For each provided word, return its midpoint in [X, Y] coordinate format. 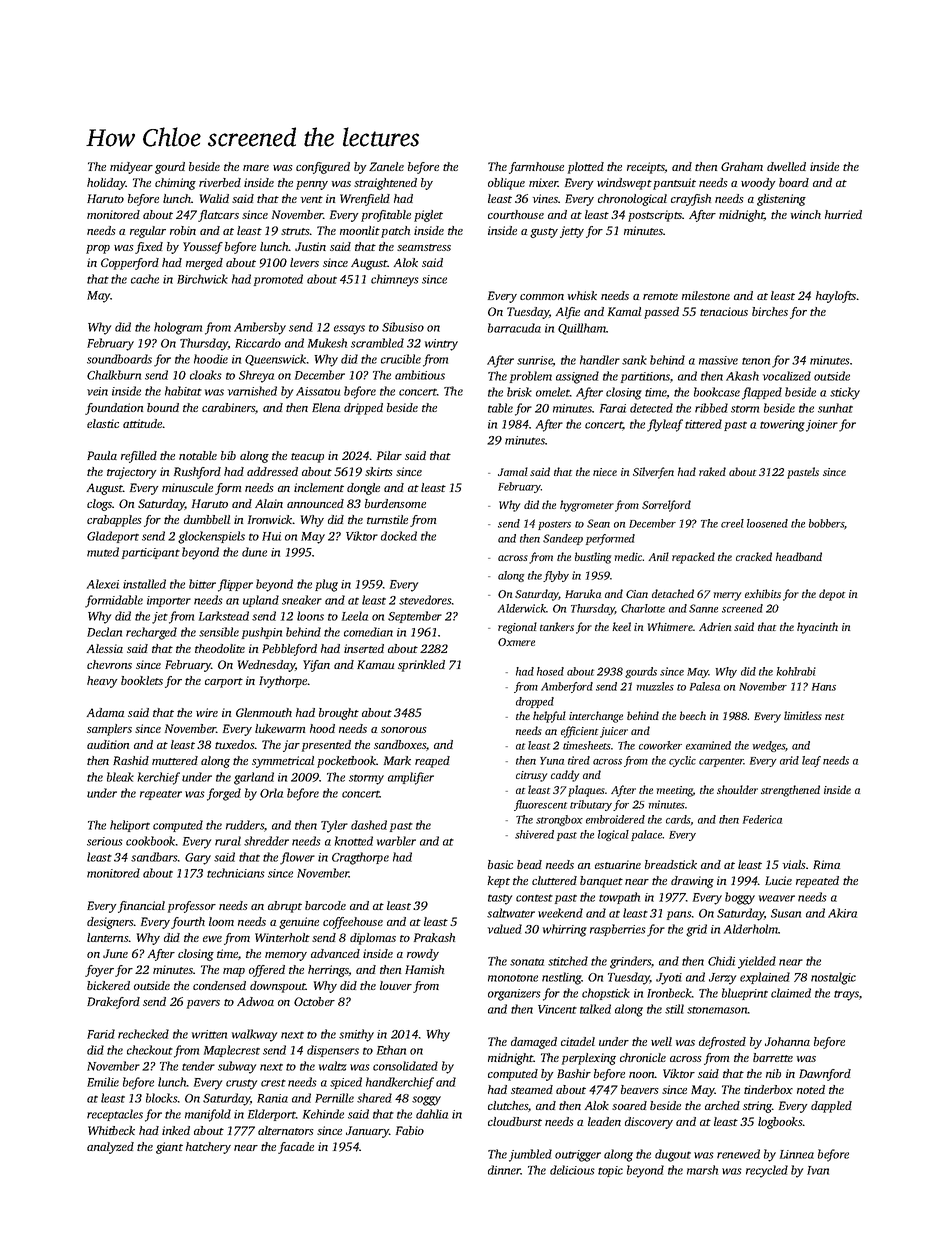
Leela [355, 616]
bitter [202, 584]
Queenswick [276, 360]
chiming [175, 184]
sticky [845, 393]
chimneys [395, 280]
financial [141, 907]
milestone [706, 295]
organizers [514, 995]
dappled [831, 1107]
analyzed [110, 1148]
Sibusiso [403, 327]
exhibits [763, 593]
